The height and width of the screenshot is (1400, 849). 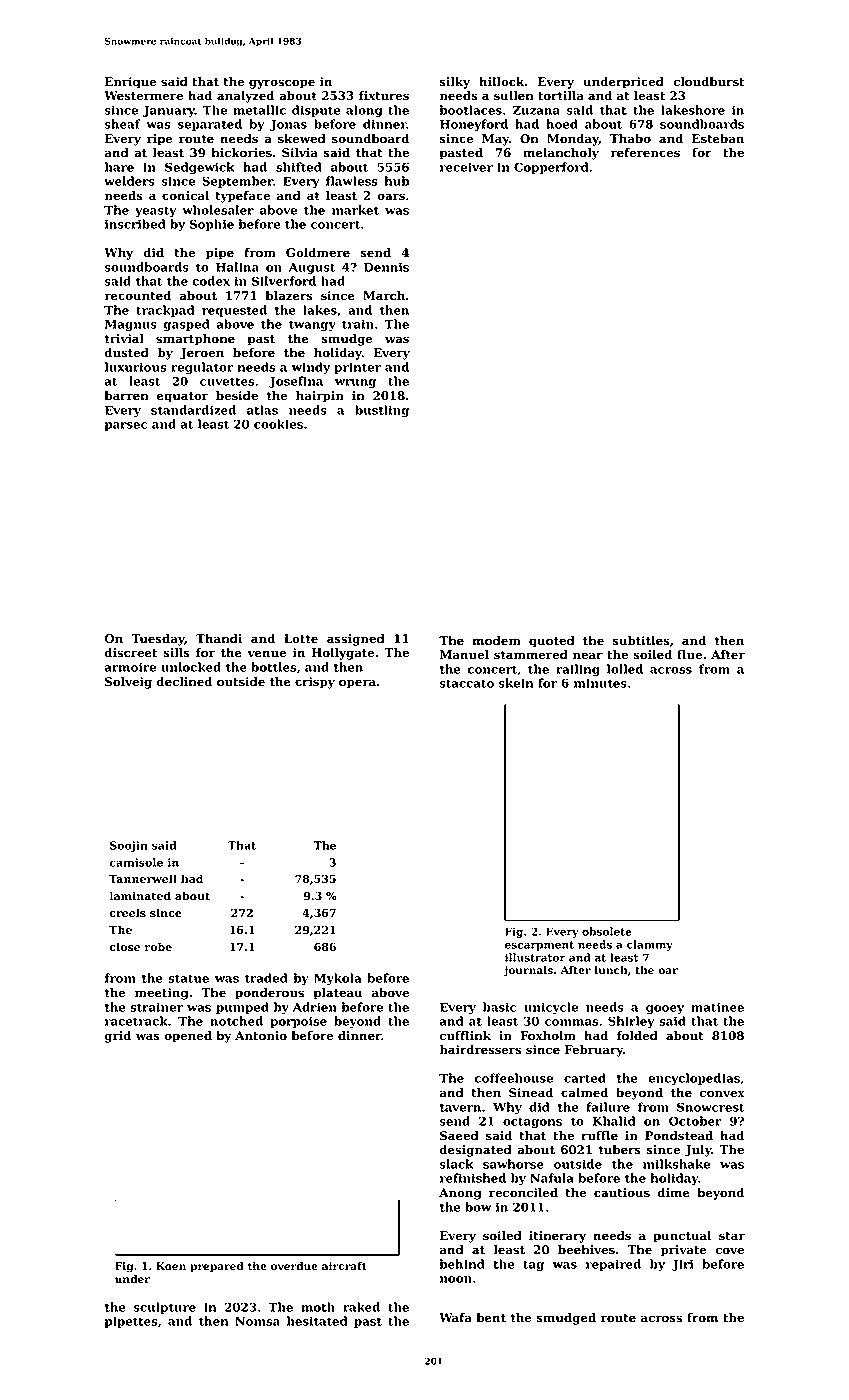 What do you see at coordinates (338, 979) in the screenshot?
I see `Mykola` at bounding box center [338, 979].
